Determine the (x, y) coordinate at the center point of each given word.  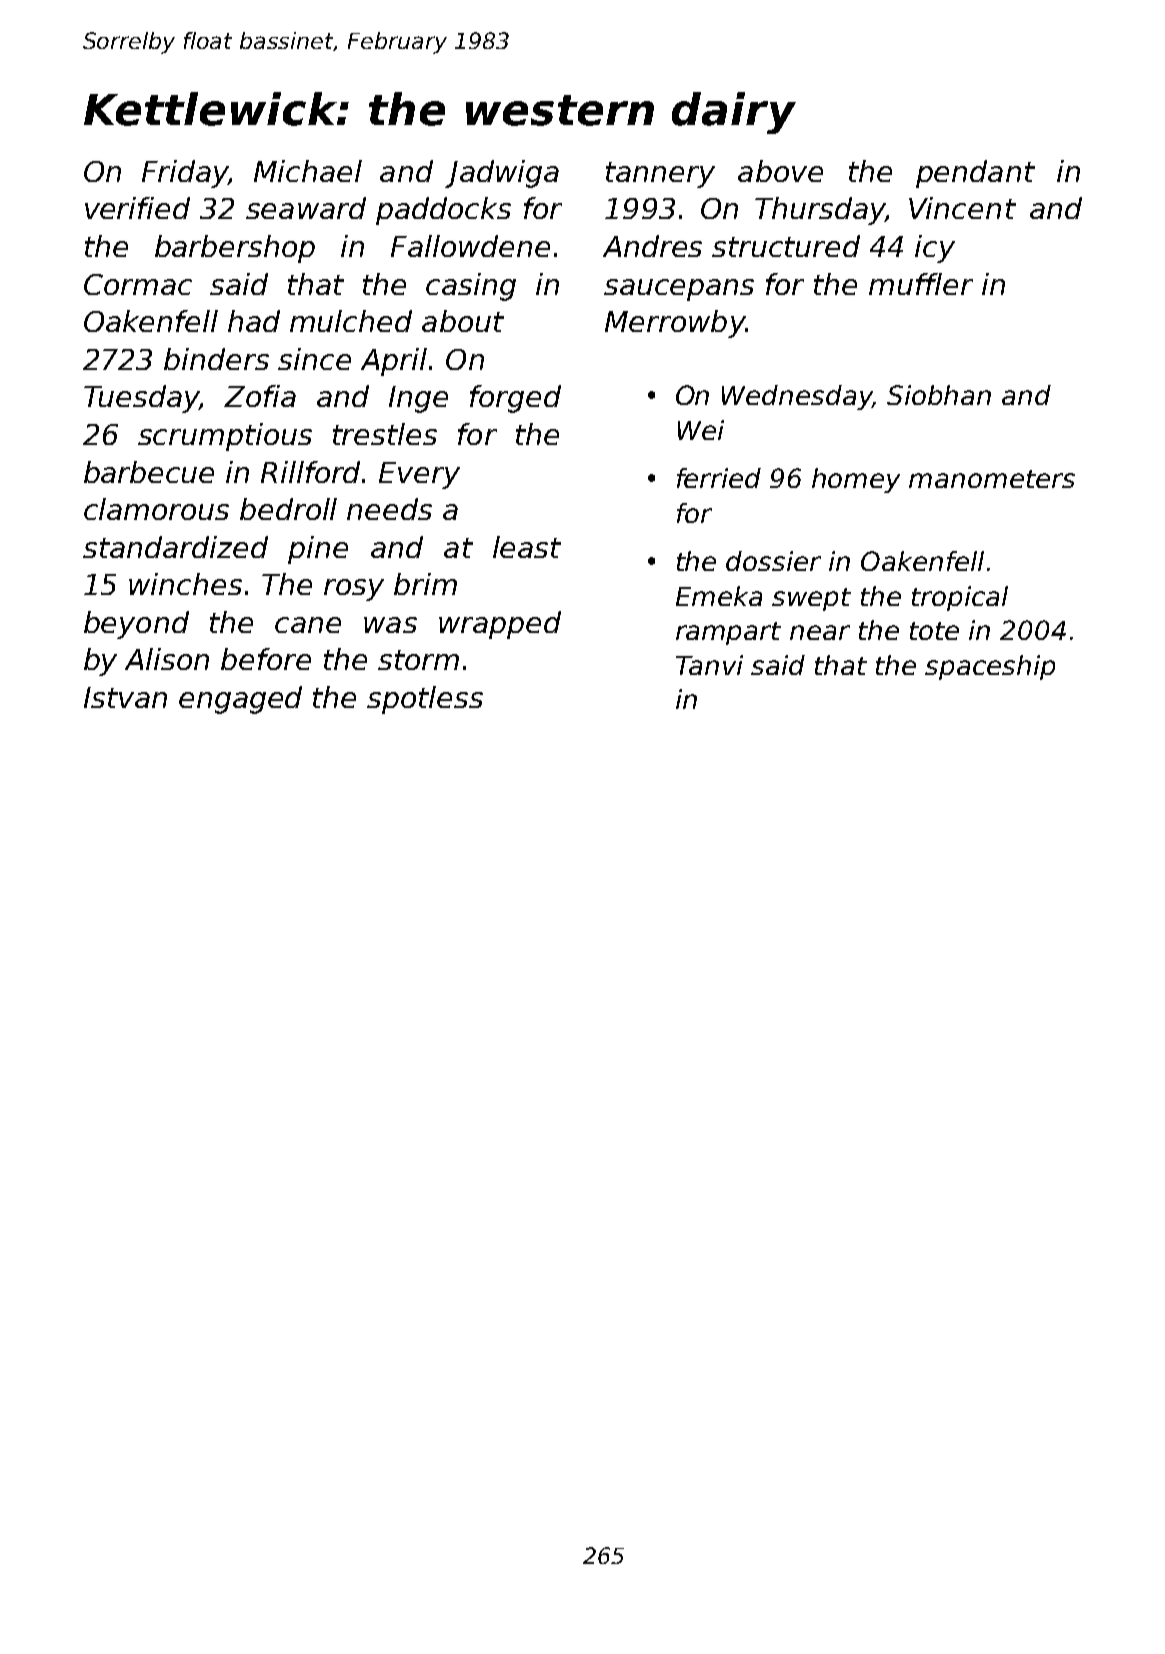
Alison (167, 659)
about (463, 321)
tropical (960, 598)
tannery (660, 175)
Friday (185, 174)
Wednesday (797, 397)
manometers (992, 479)
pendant (975, 174)
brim (425, 584)
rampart (728, 633)
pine (318, 550)
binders (216, 359)
